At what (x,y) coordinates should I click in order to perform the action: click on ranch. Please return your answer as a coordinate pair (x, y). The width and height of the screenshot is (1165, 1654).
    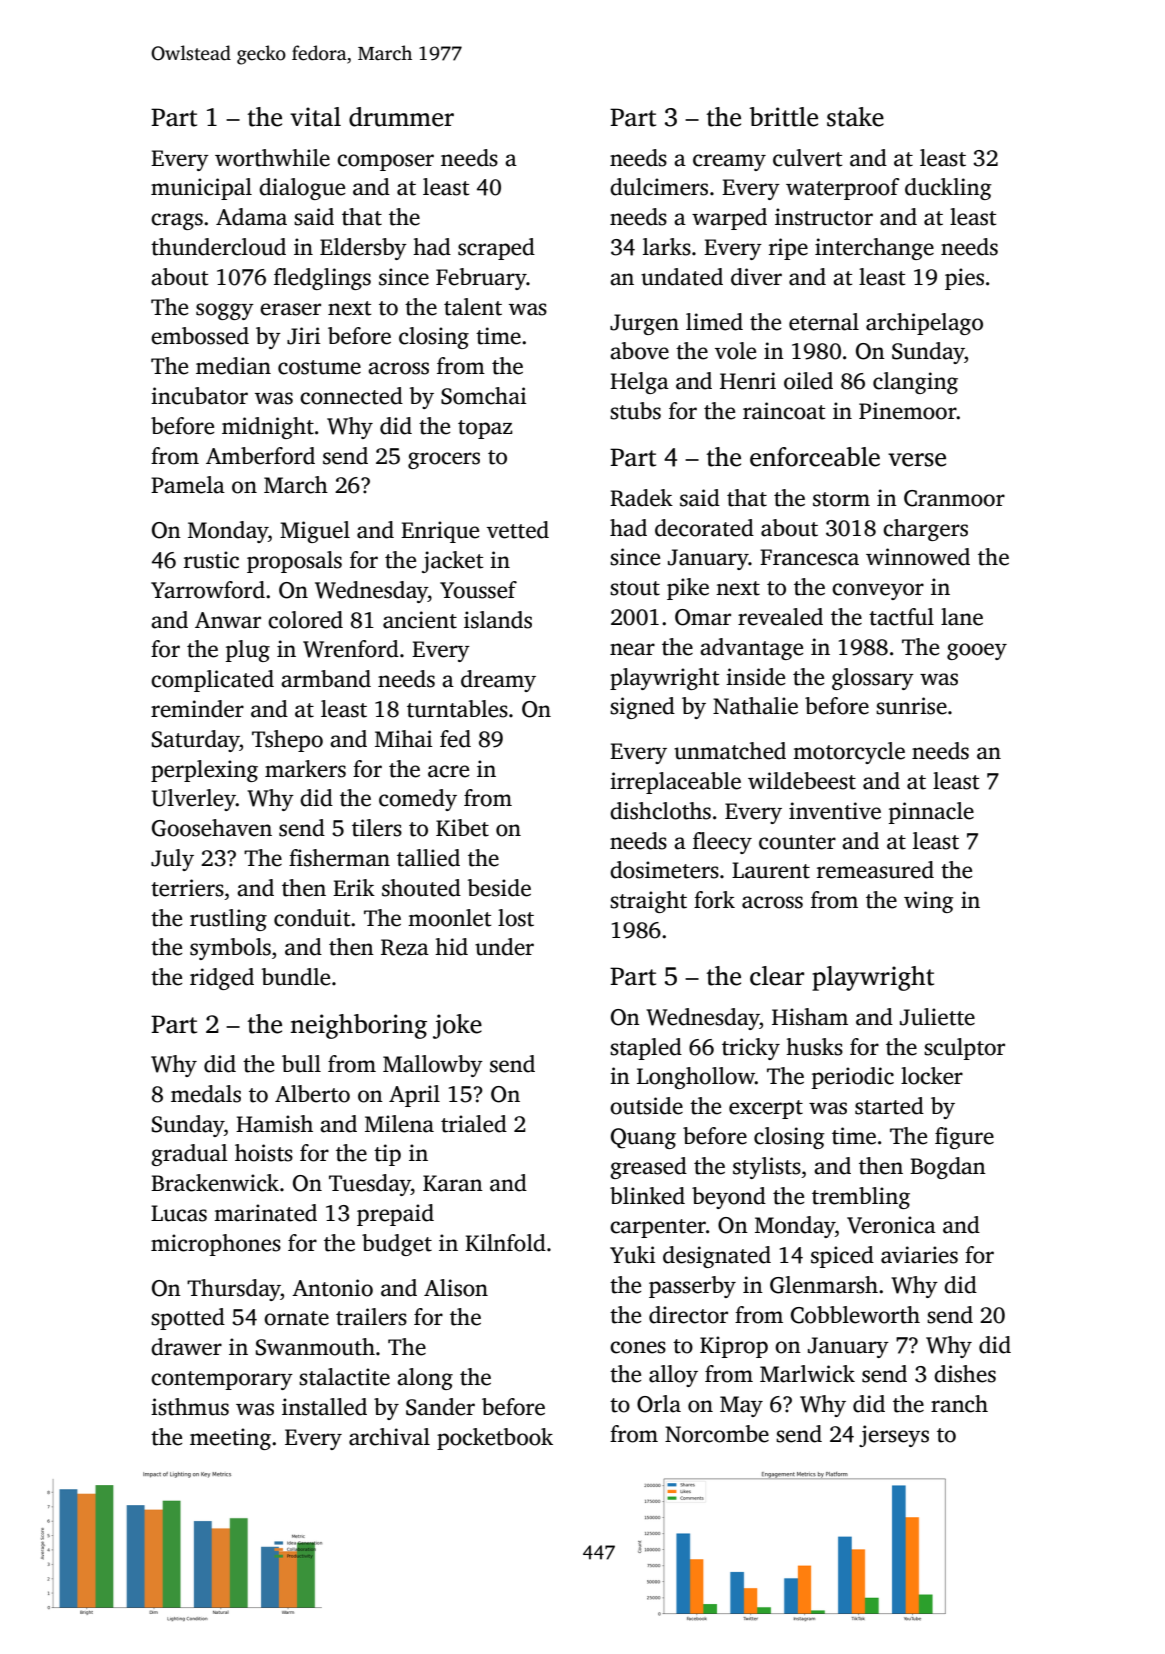
    Looking at the image, I should click on (959, 1404).
